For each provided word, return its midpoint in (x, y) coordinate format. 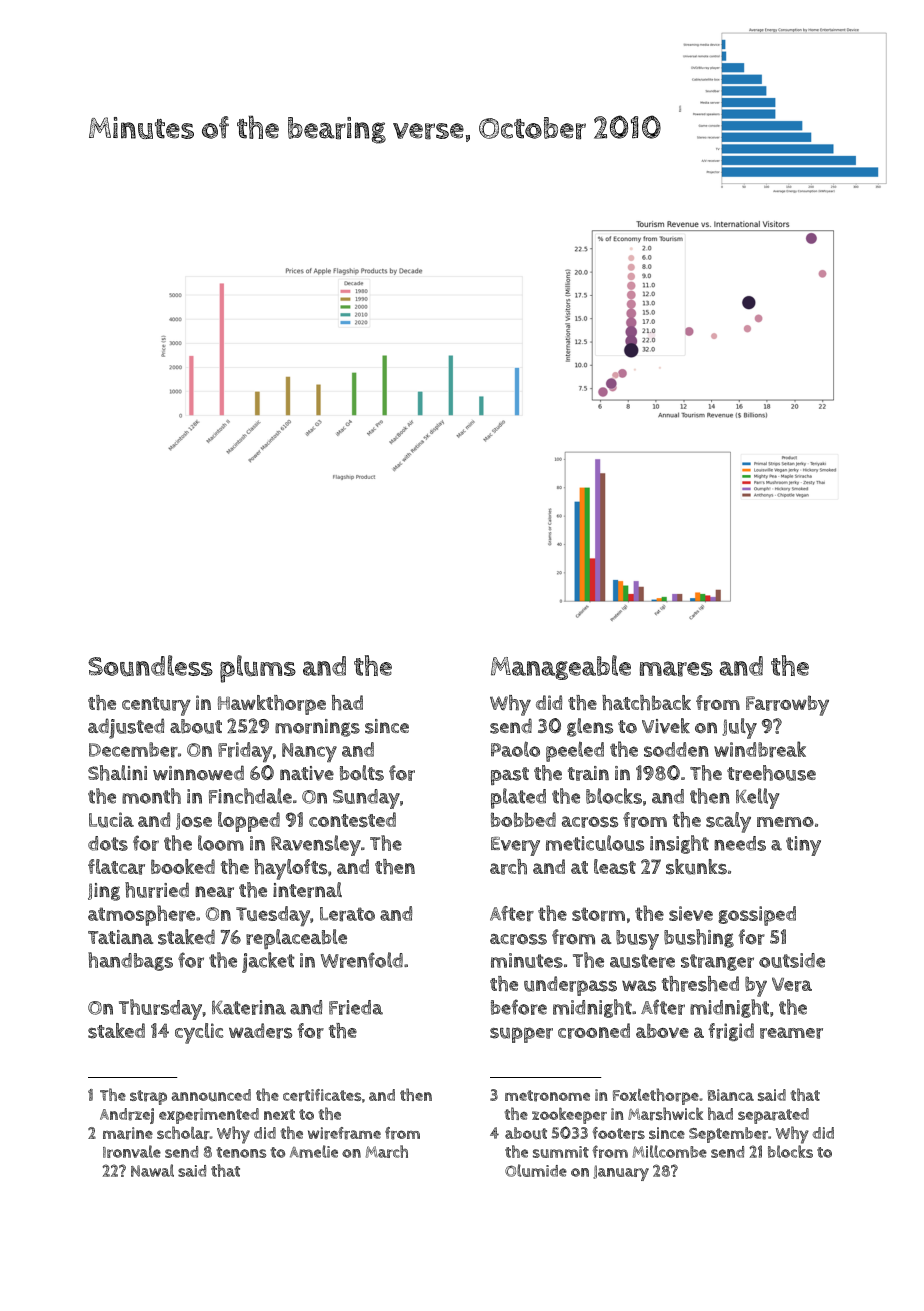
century (156, 706)
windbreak (760, 749)
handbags (130, 961)
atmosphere (141, 915)
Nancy (309, 752)
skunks (696, 867)
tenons (241, 1152)
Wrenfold (362, 960)
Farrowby (787, 705)
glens (590, 727)
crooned (594, 1031)
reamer (791, 1033)
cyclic (199, 1033)
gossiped (757, 916)
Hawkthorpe (272, 705)
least (615, 867)
